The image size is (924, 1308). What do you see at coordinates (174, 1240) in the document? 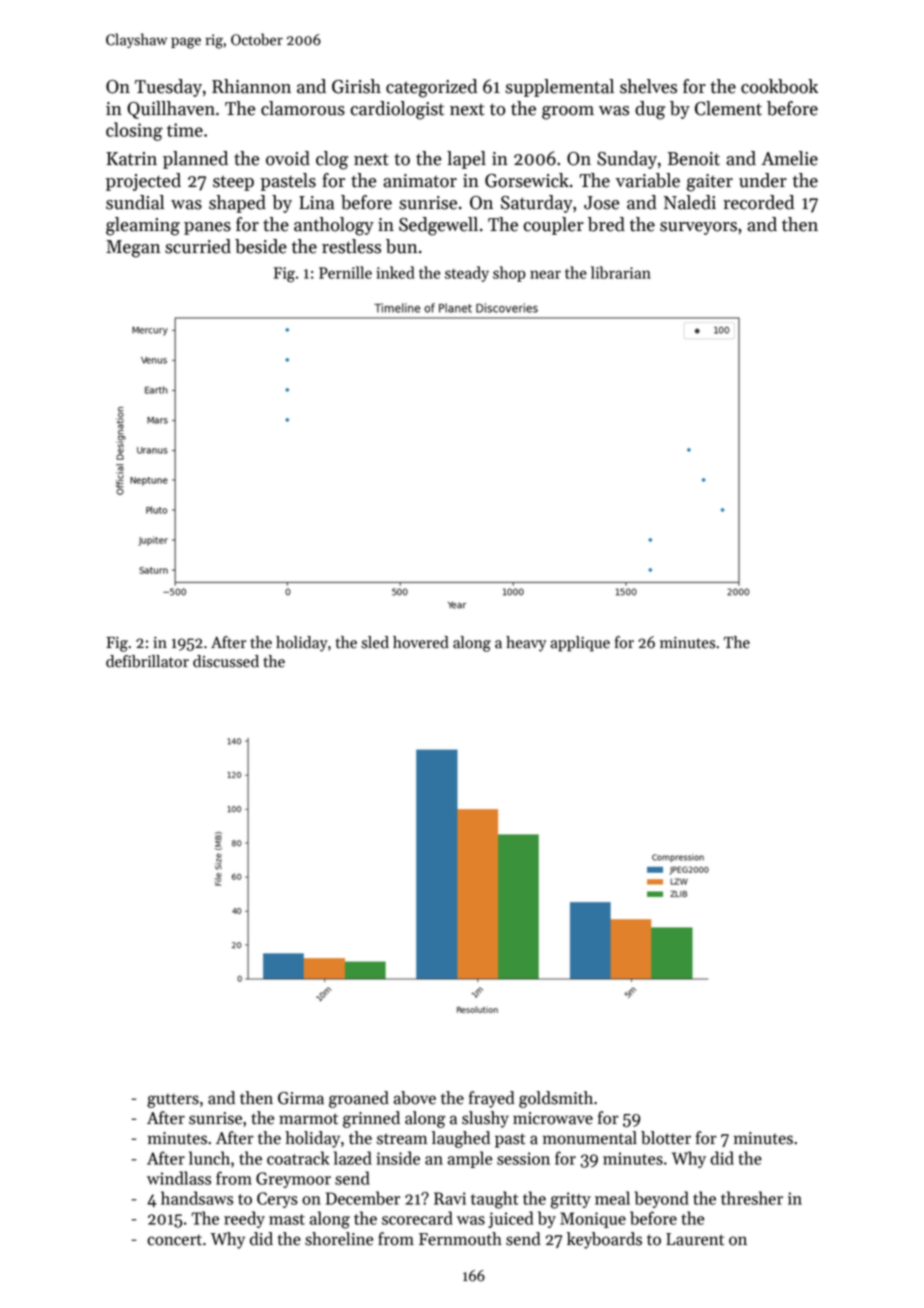
I see `concert` at bounding box center [174, 1240].
